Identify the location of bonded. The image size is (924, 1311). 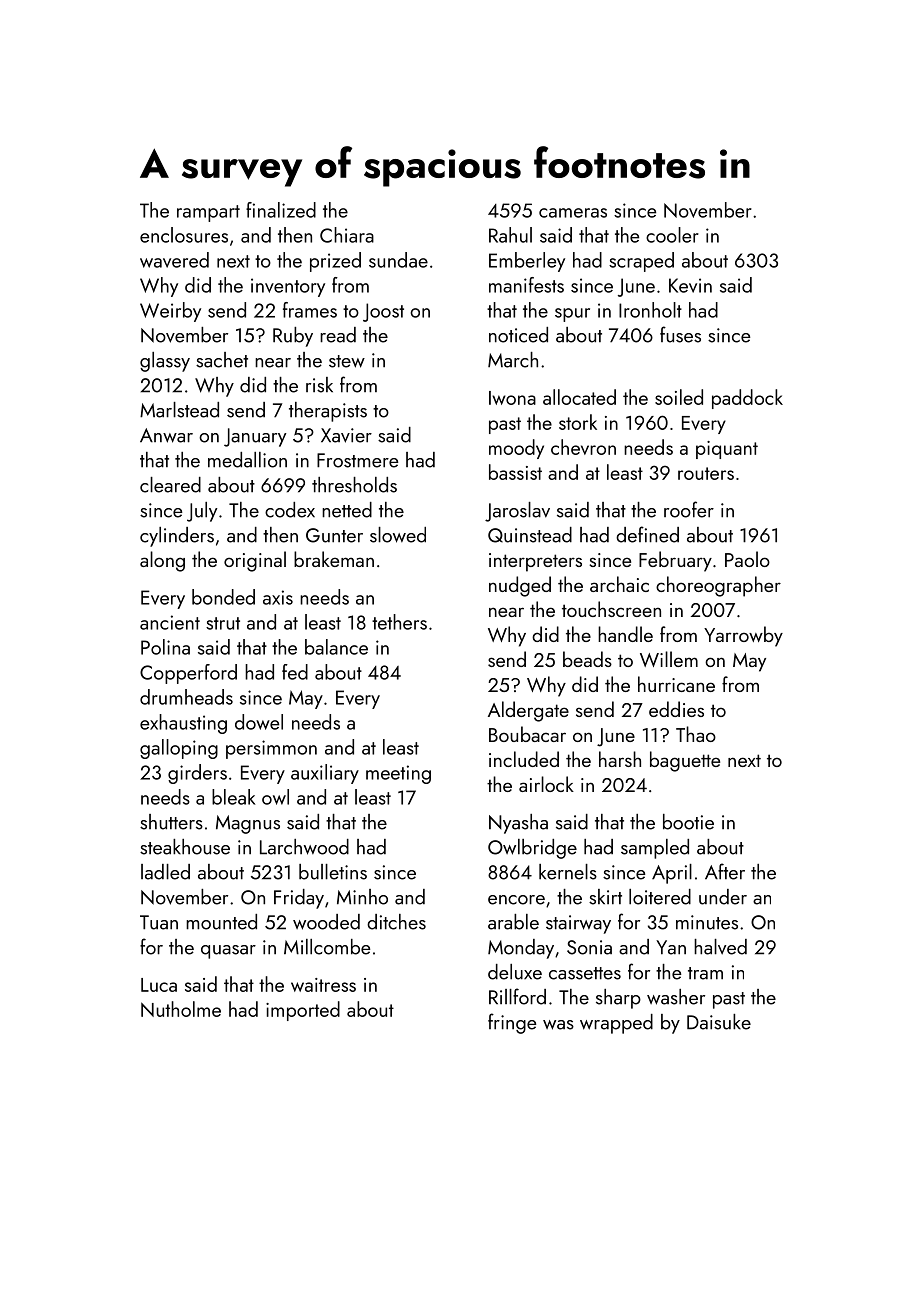
(223, 597).
